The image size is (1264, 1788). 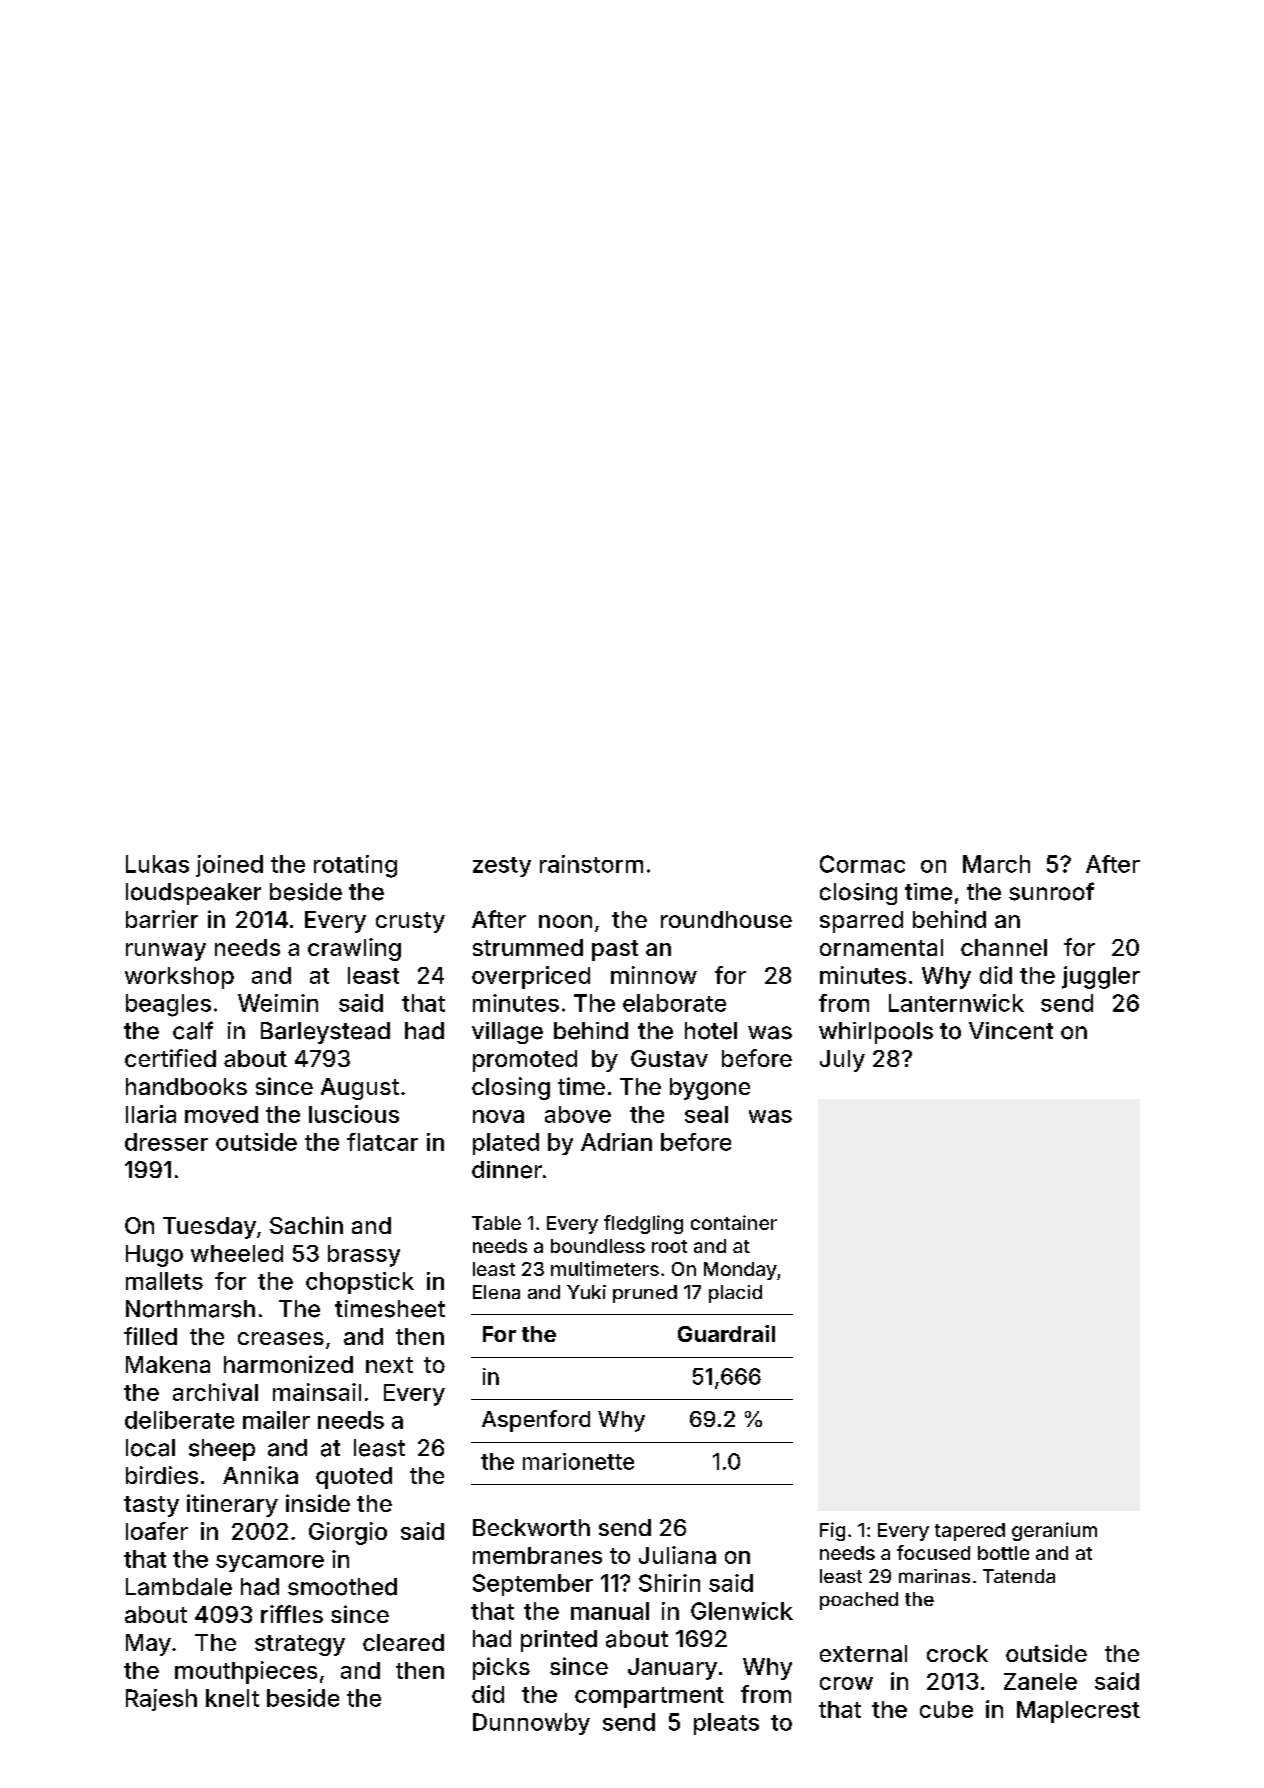 I want to click on placid, so click(x=735, y=1294).
